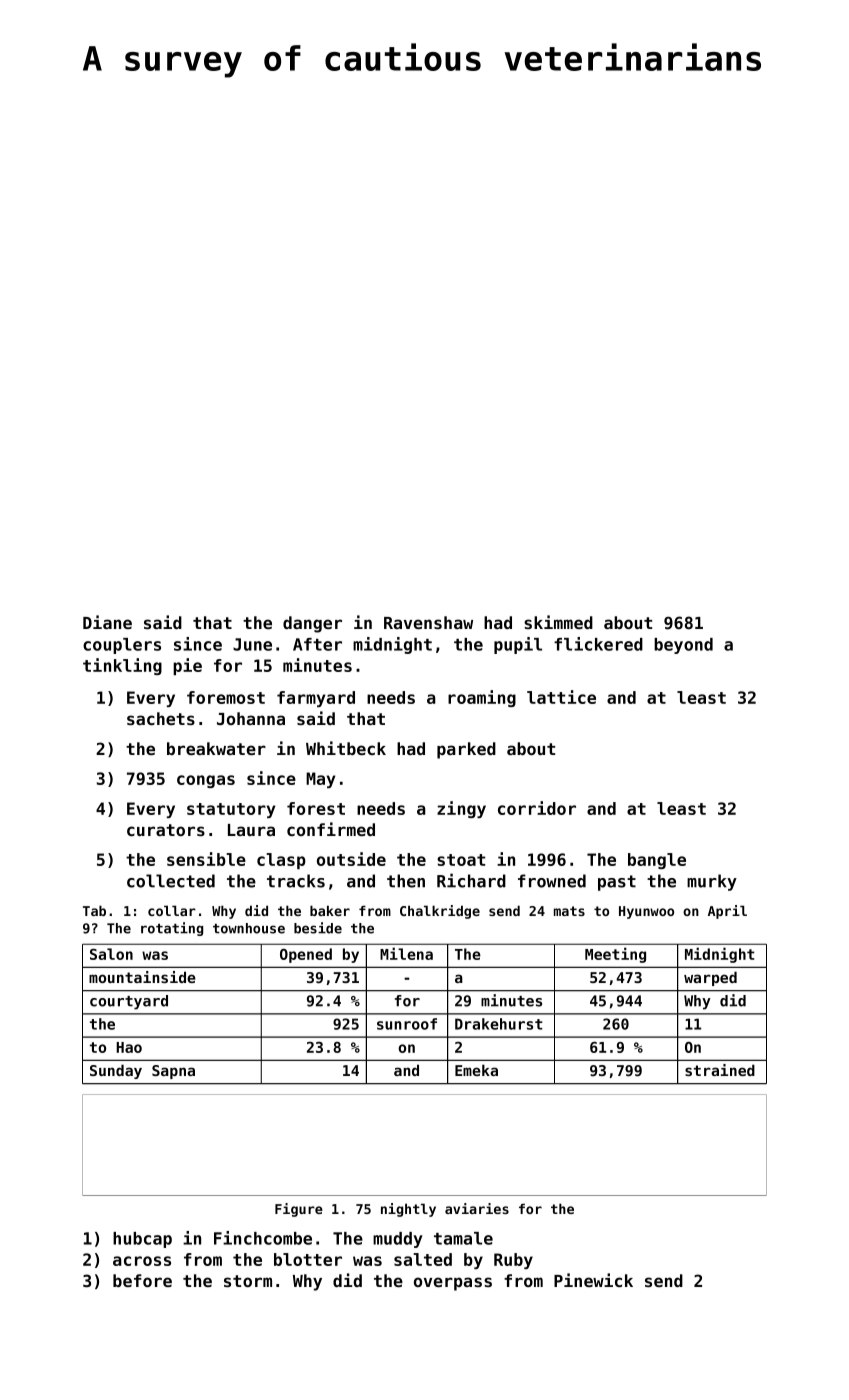  I want to click on before, so click(142, 1280).
